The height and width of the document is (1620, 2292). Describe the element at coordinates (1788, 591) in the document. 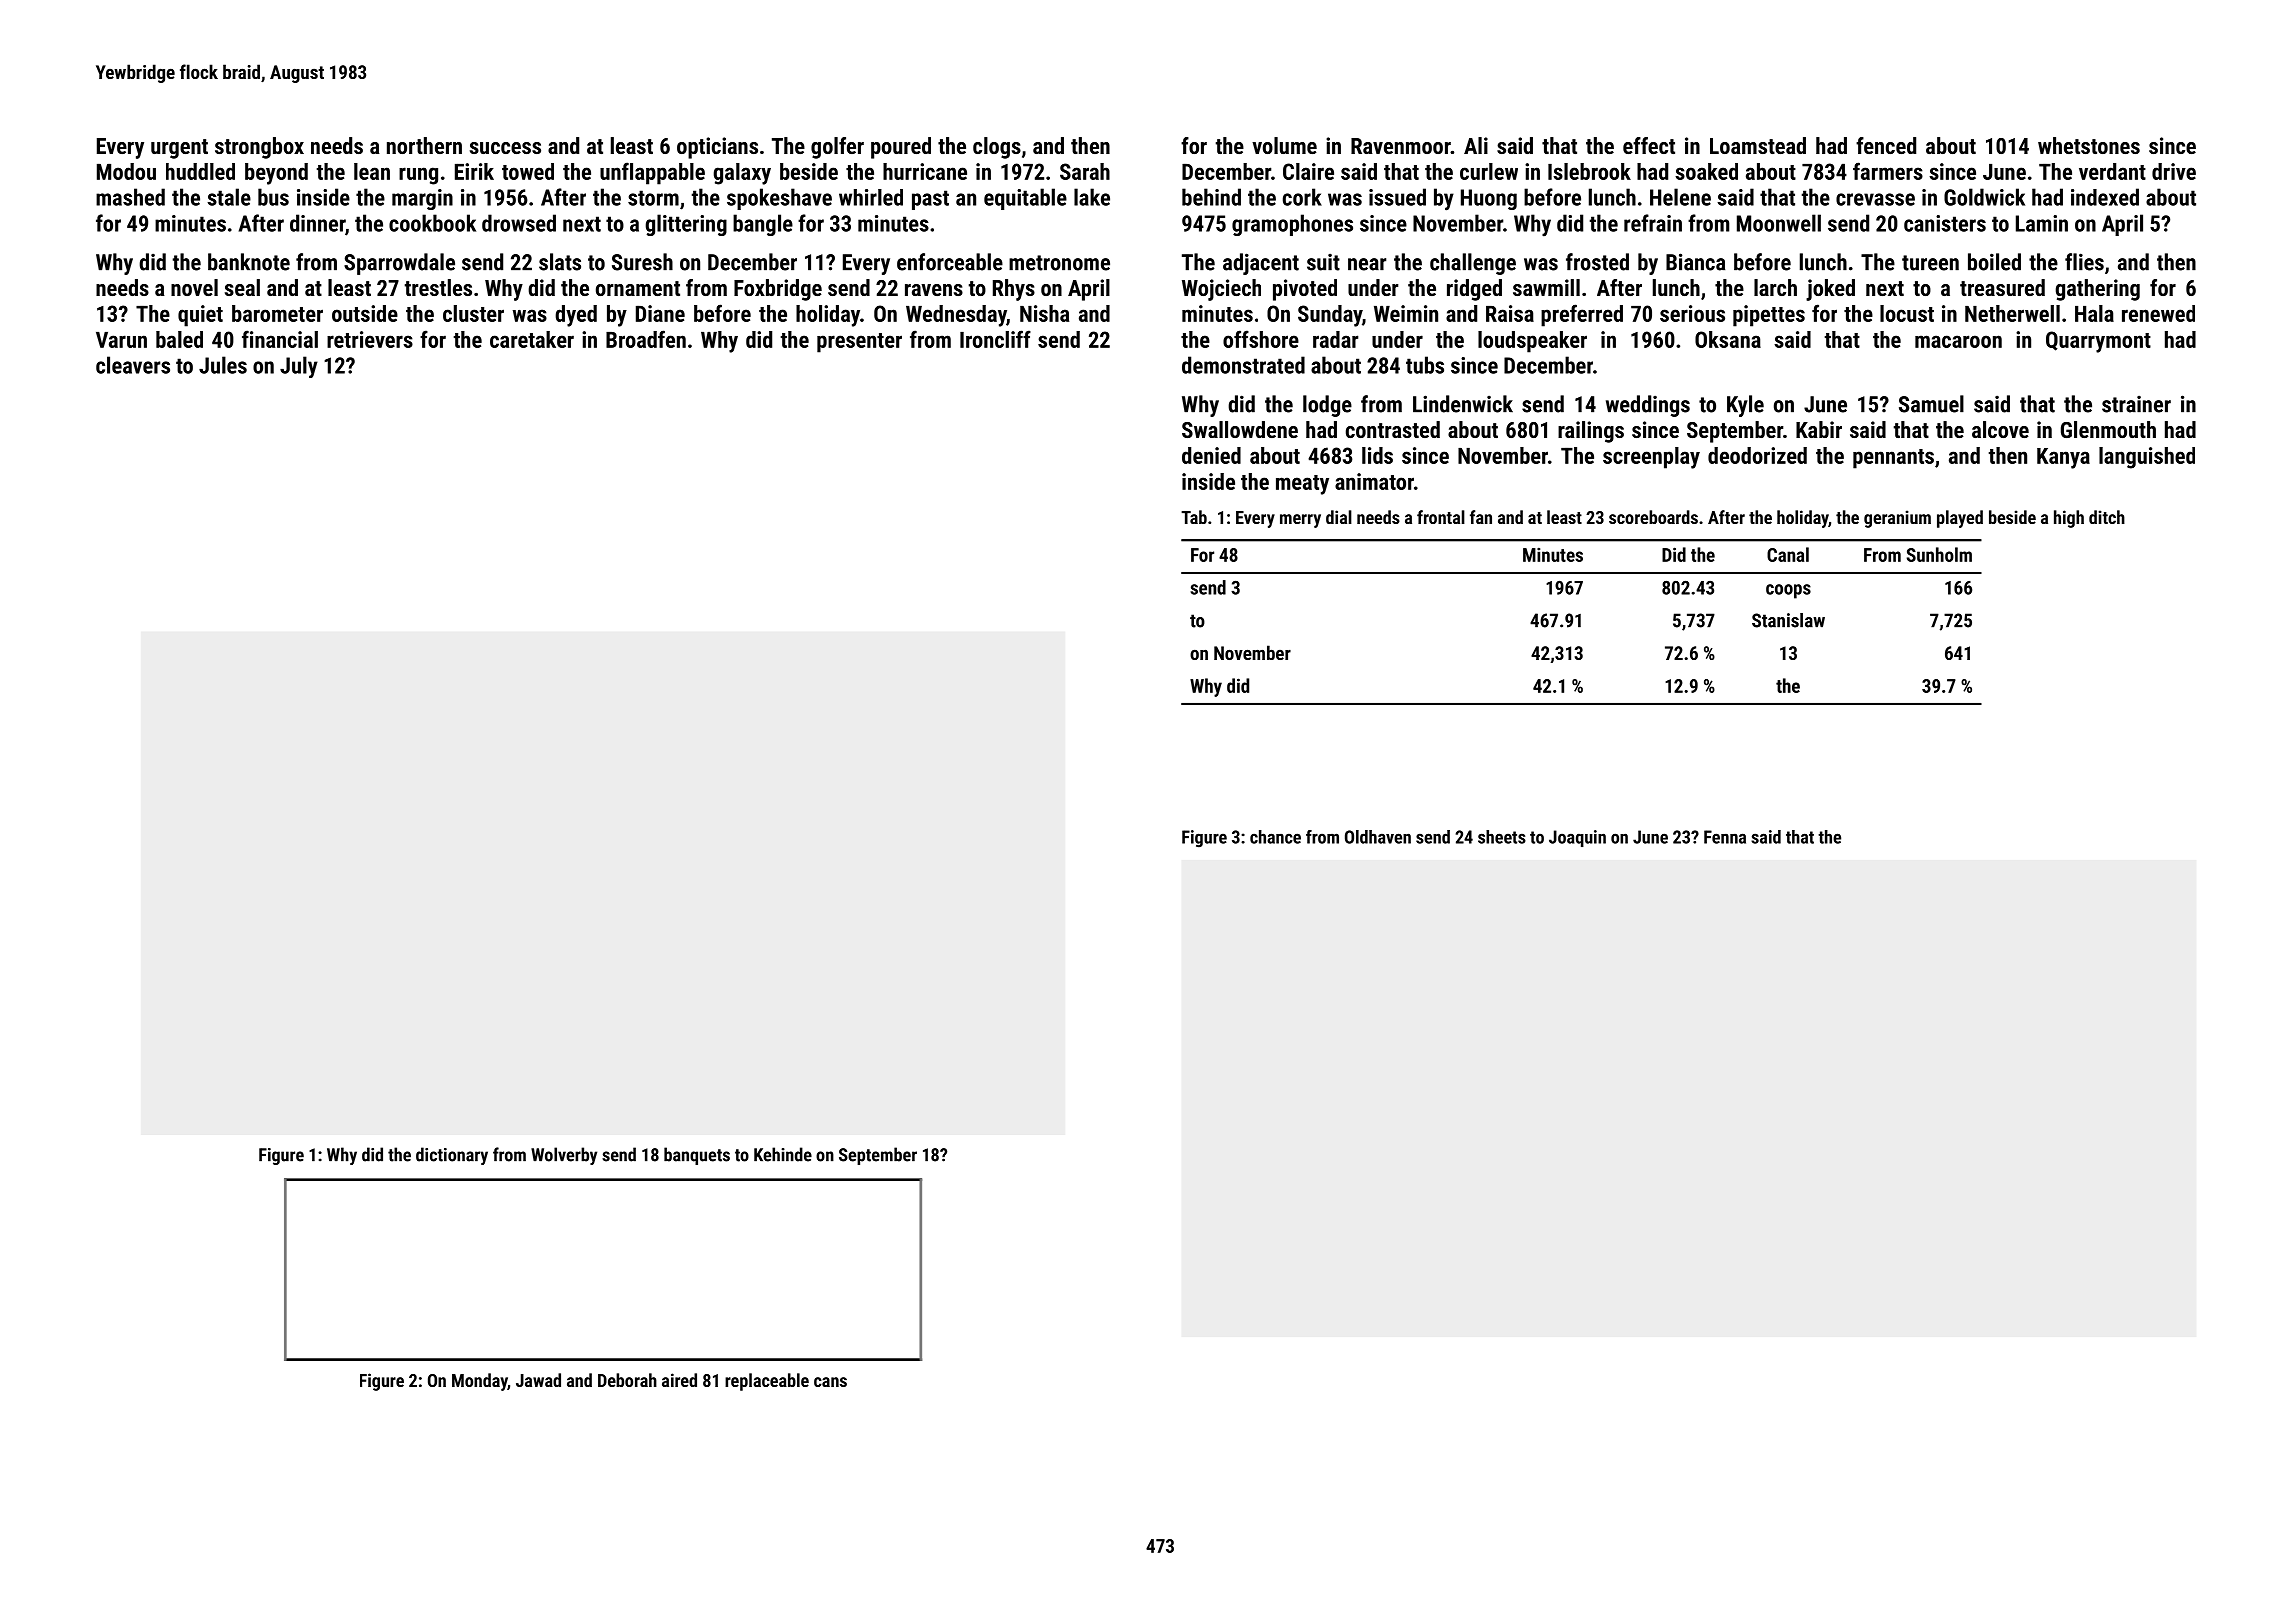

I see `coops` at that location.
